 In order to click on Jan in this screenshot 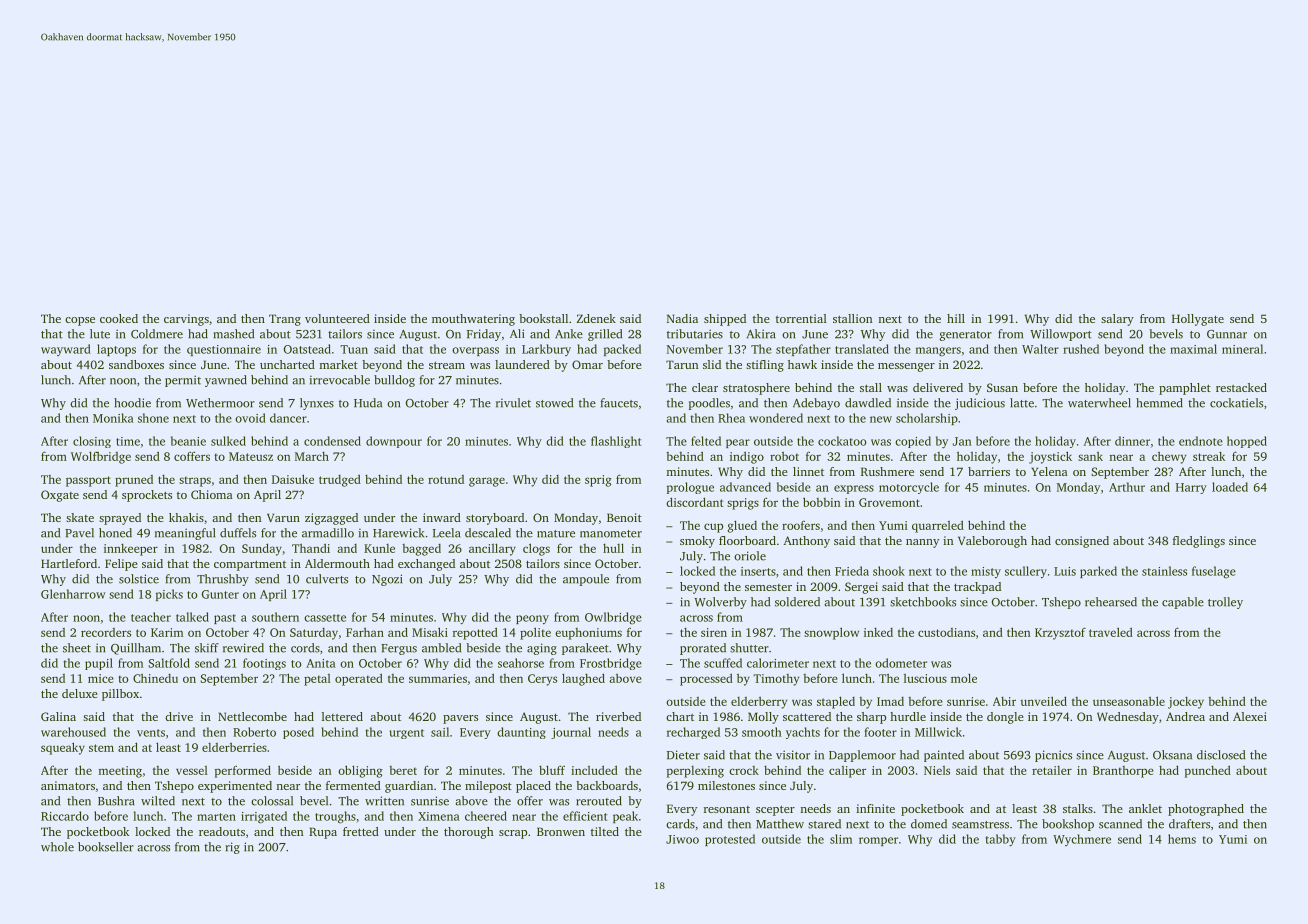, I will do `click(962, 441)`.
